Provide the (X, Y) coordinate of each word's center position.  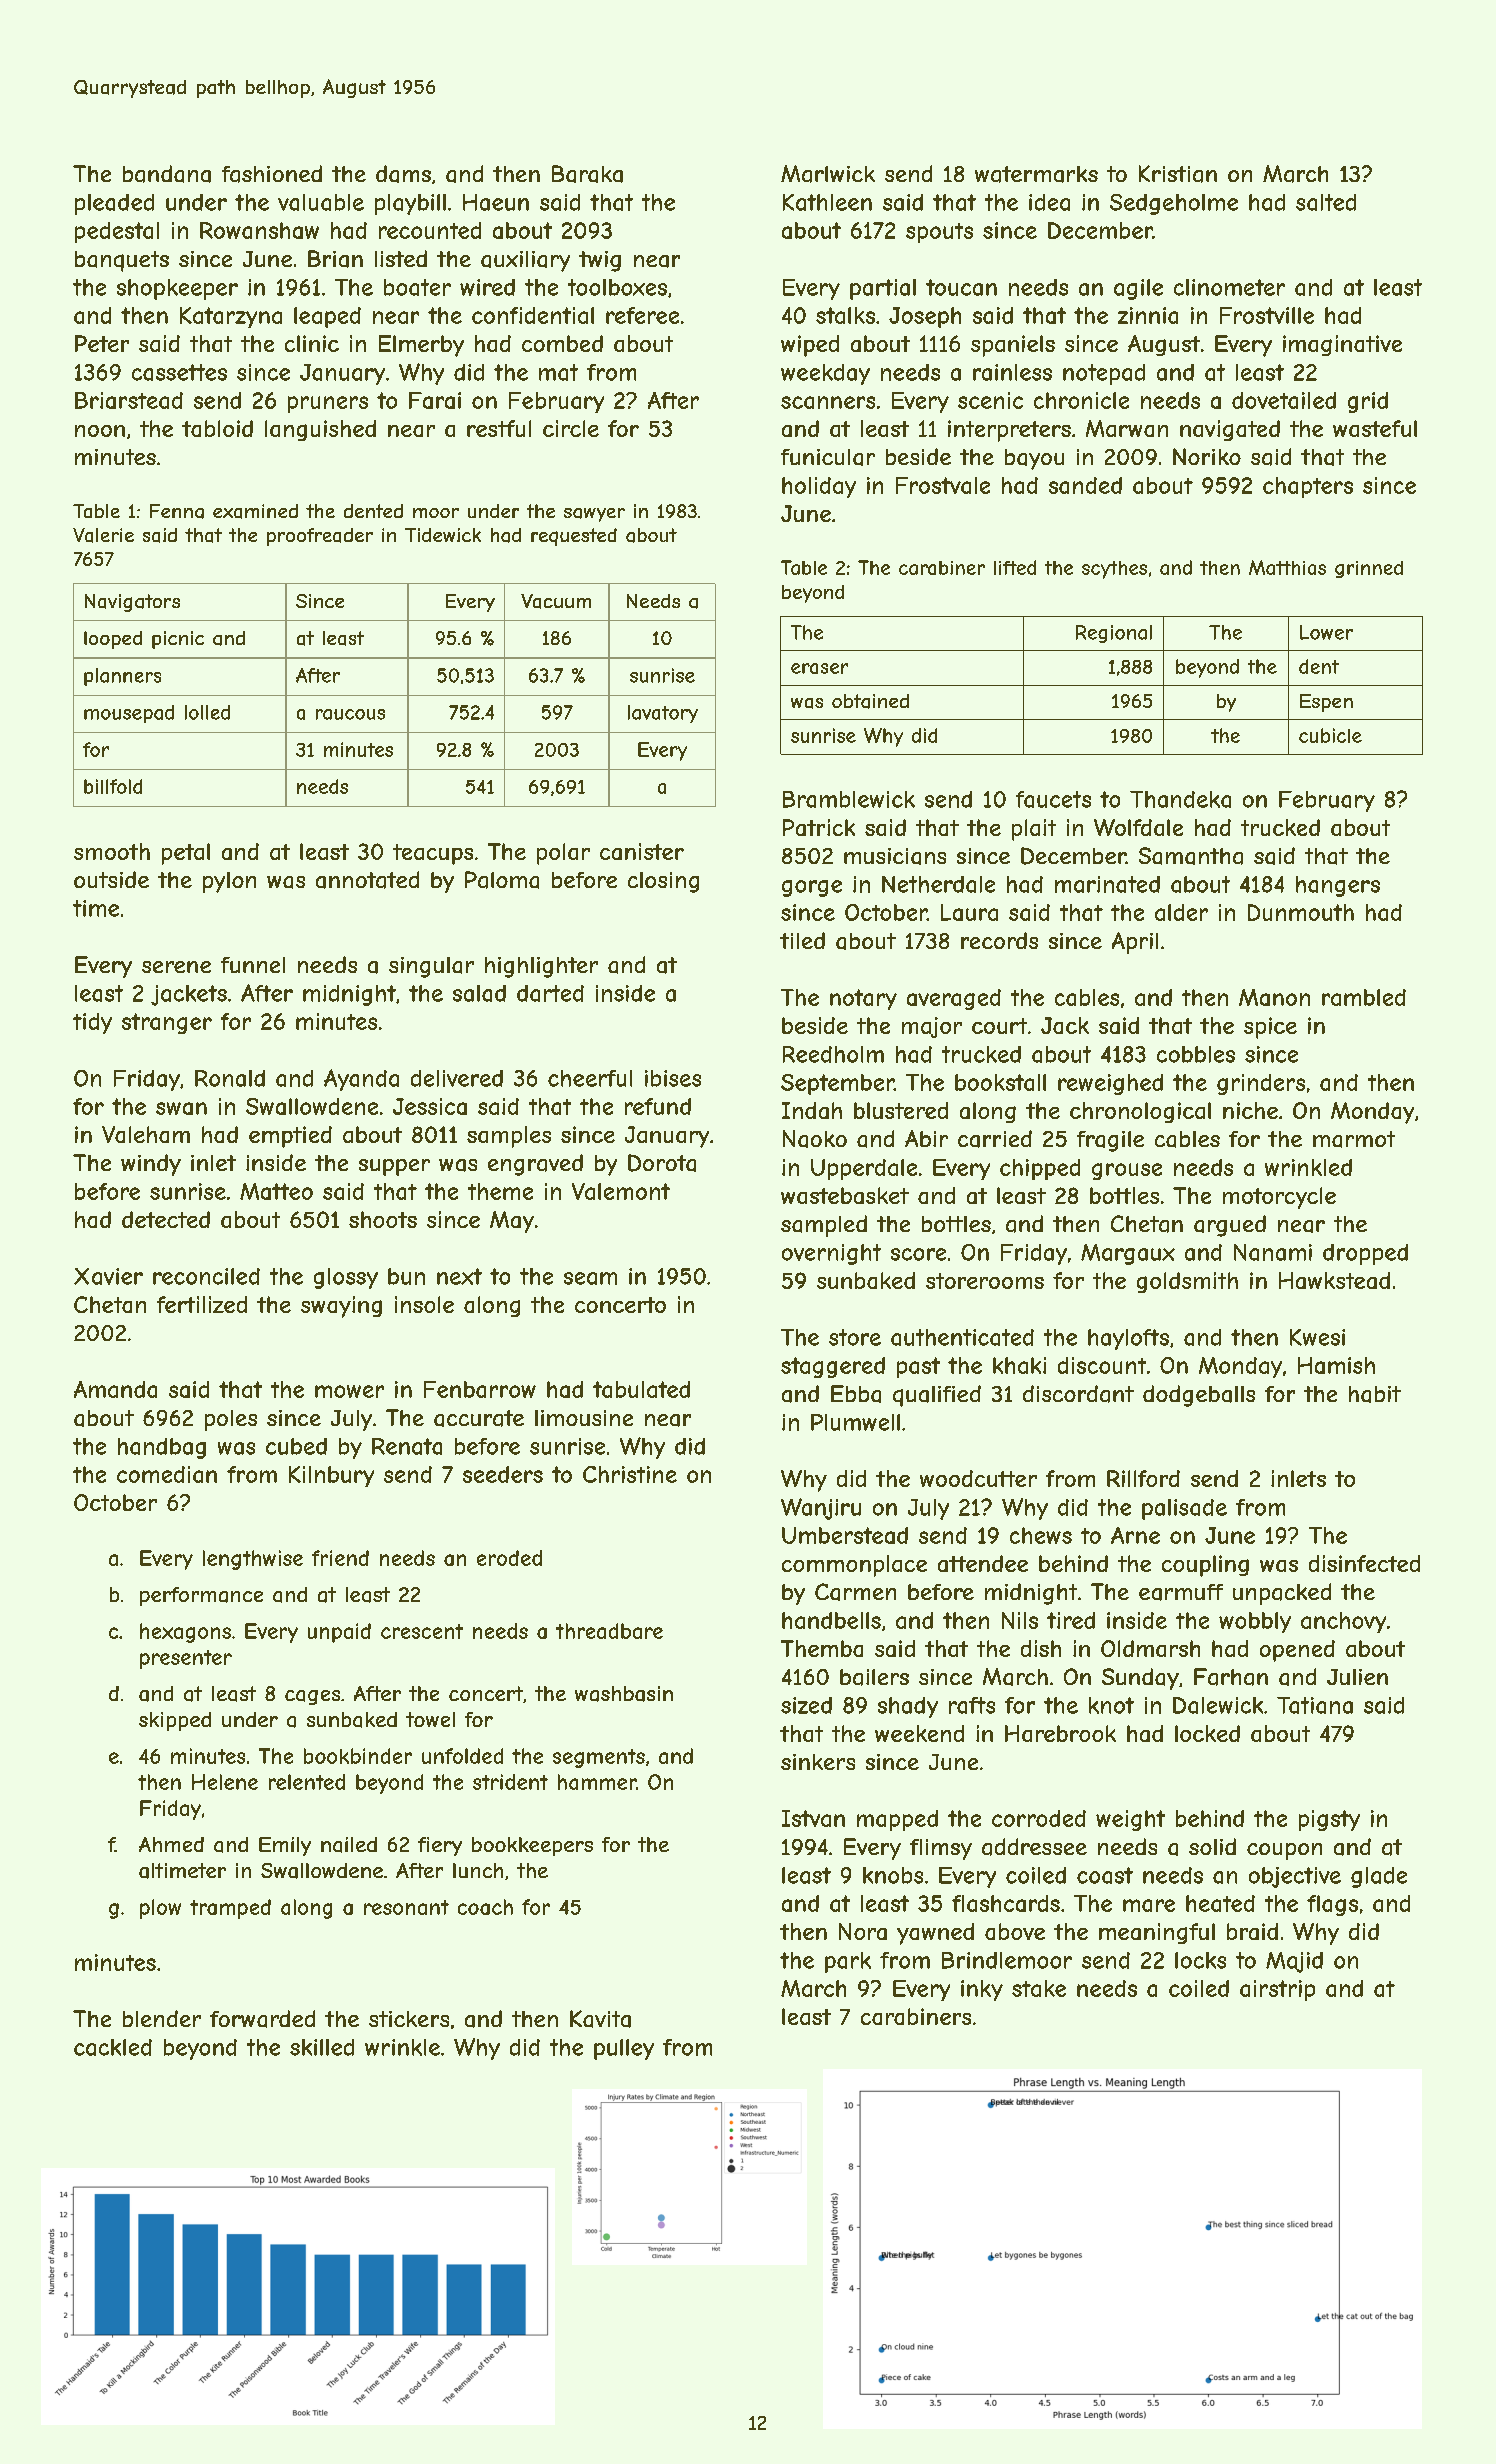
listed (401, 258)
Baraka (587, 174)
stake (1039, 1988)
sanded (1085, 485)
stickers (409, 2019)
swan (181, 1108)
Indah (812, 1110)
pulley (624, 2049)
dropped (1365, 1254)
